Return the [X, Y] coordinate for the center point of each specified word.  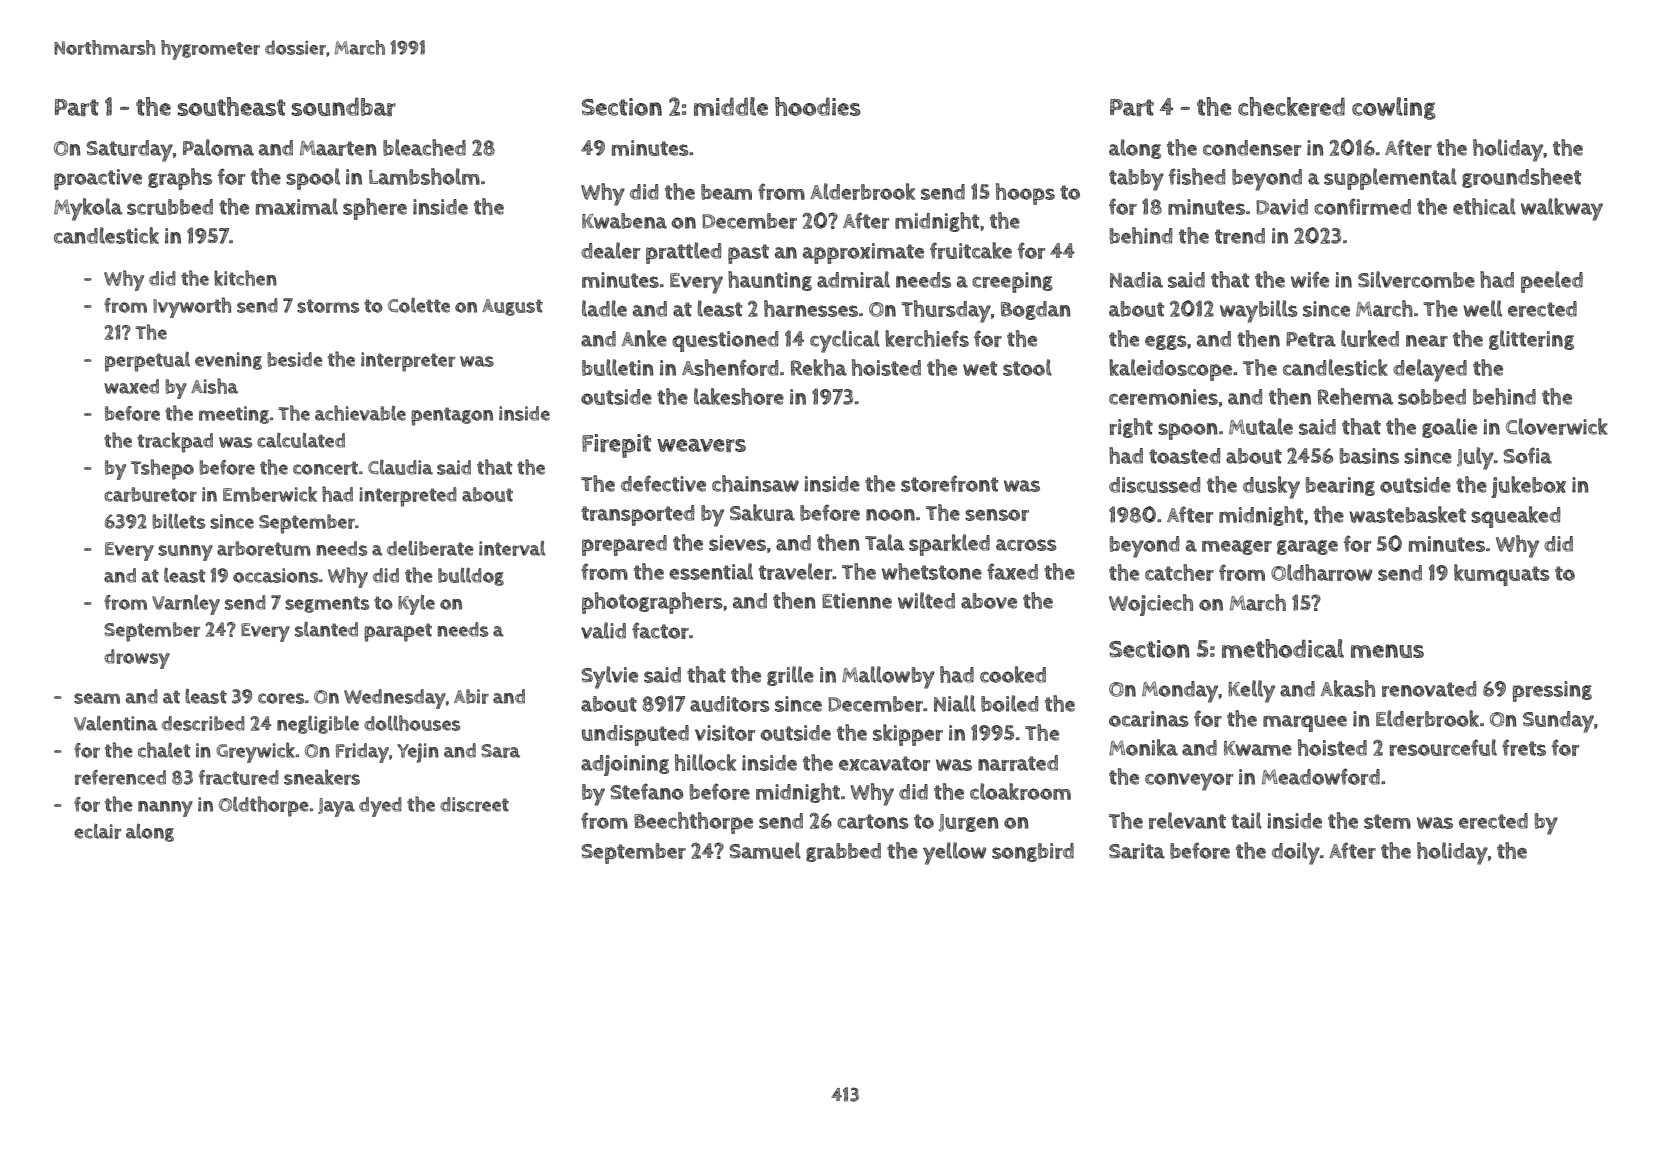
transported [637, 515]
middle [731, 106]
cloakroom [1020, 791]
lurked [1370, 338]
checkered [1291, 106]
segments [327, 604]
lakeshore [739, 396]
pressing [1552, 691]
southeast [232, 106]
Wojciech [1151, 605]
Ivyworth [192, 307]
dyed [380, 807]
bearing [1340, 486]
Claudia [400, 467]
